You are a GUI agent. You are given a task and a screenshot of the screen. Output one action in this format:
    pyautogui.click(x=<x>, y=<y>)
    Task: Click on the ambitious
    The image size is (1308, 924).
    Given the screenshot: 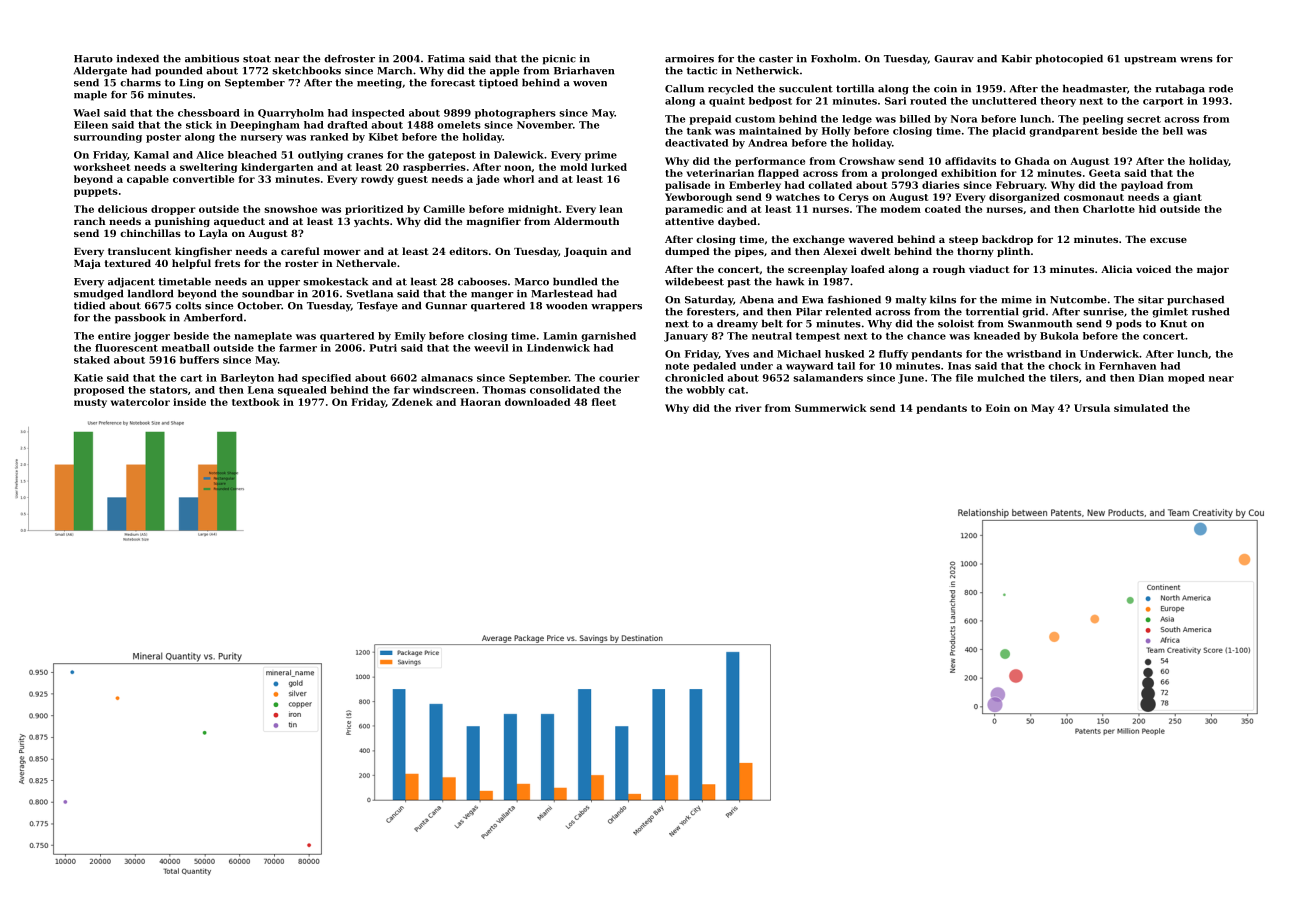 What is the action you would take?
    pyautogui.click(x=212, y=58)
